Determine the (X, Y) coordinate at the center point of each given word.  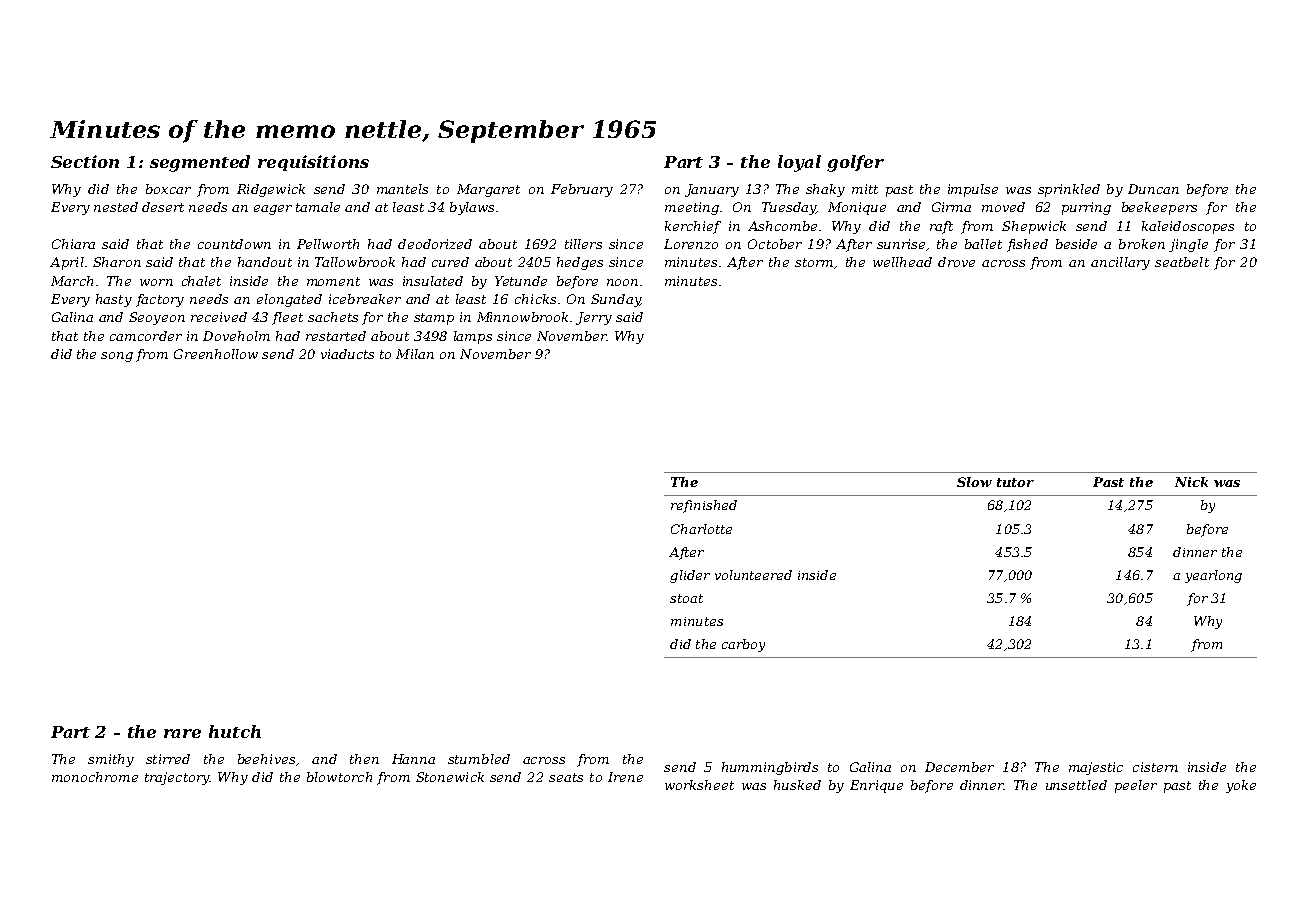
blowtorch (339, 777)
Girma (951, 207)
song (117, 357)
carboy (743, 645)
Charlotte (701, 529)
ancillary (1120, 263)
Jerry (594, 318)
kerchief (693, 227)
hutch (235, 731)
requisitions (313, 163)
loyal (799, 163)
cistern (1155, 767)
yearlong (1213, 576)
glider (690, 576)
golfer (855, 163)
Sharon (117, 262)
